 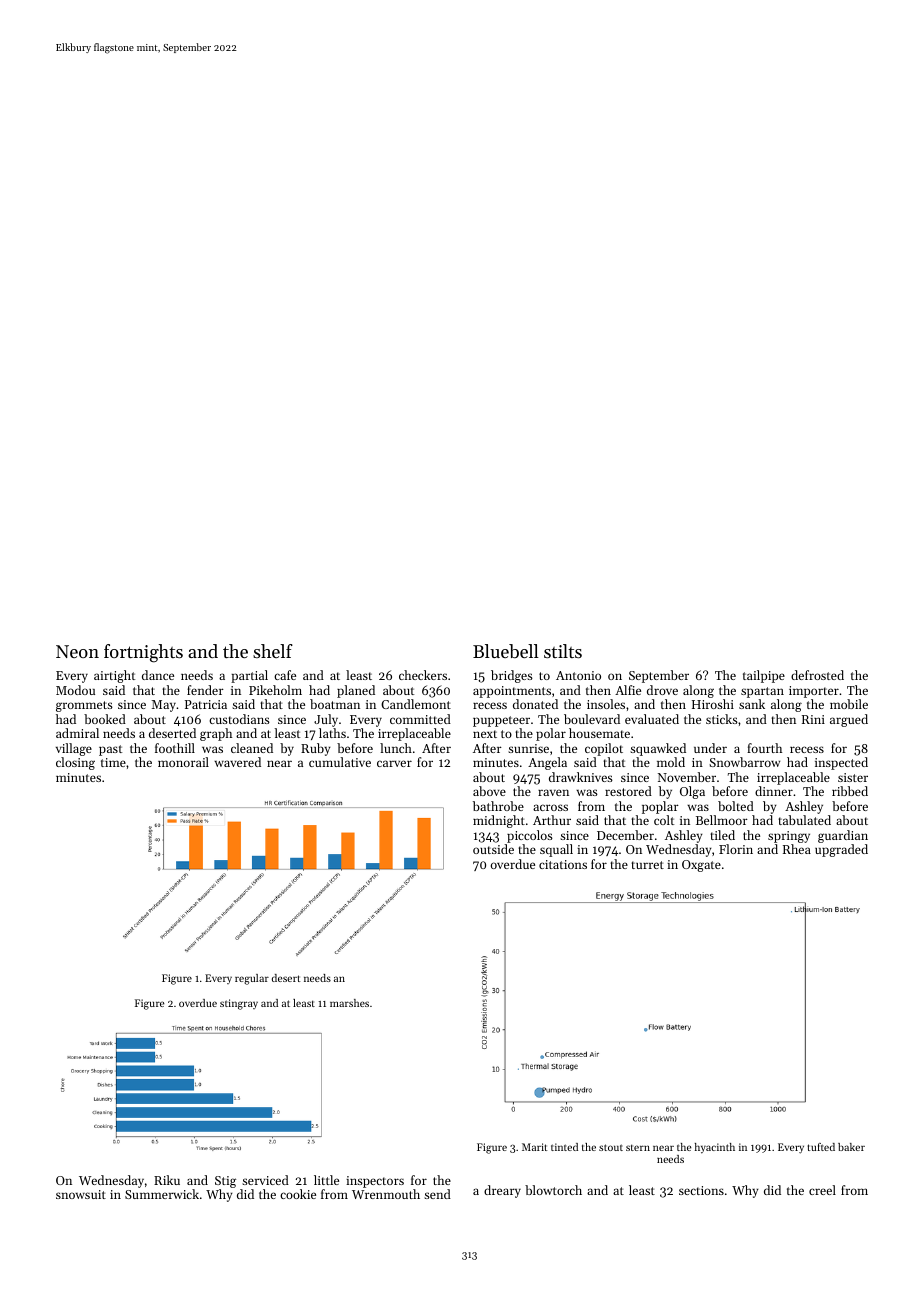 What do you see at coordinates (349, 1003) in the document?
I see `marshes` at bounding box center [349, 1003].
